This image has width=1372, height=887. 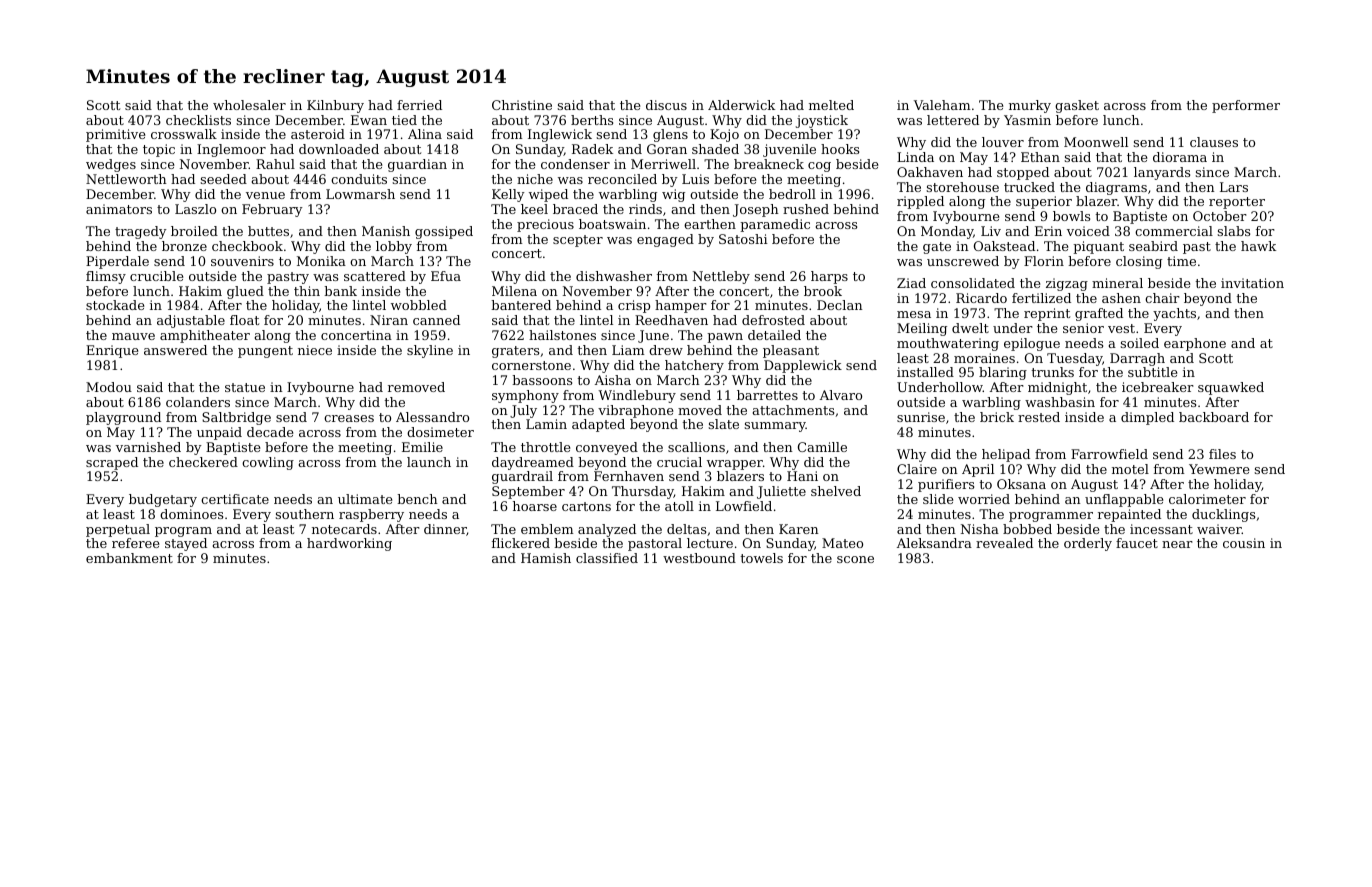 What do you see at coordinates (344, 529) in the image?
I see `notecards` at bounding box center [344, 529].
